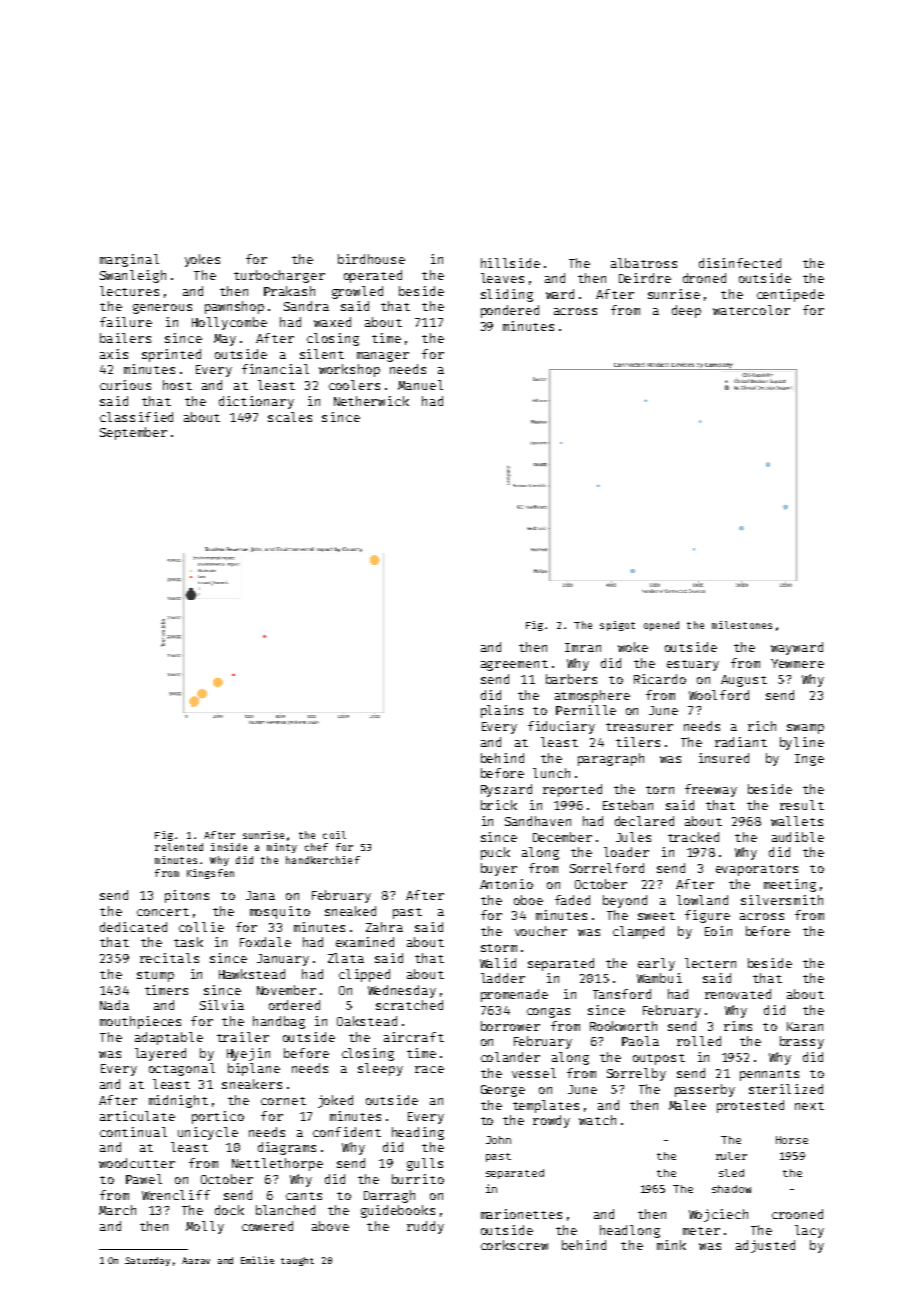  I want to click on Horse, so click(792, 1140).
